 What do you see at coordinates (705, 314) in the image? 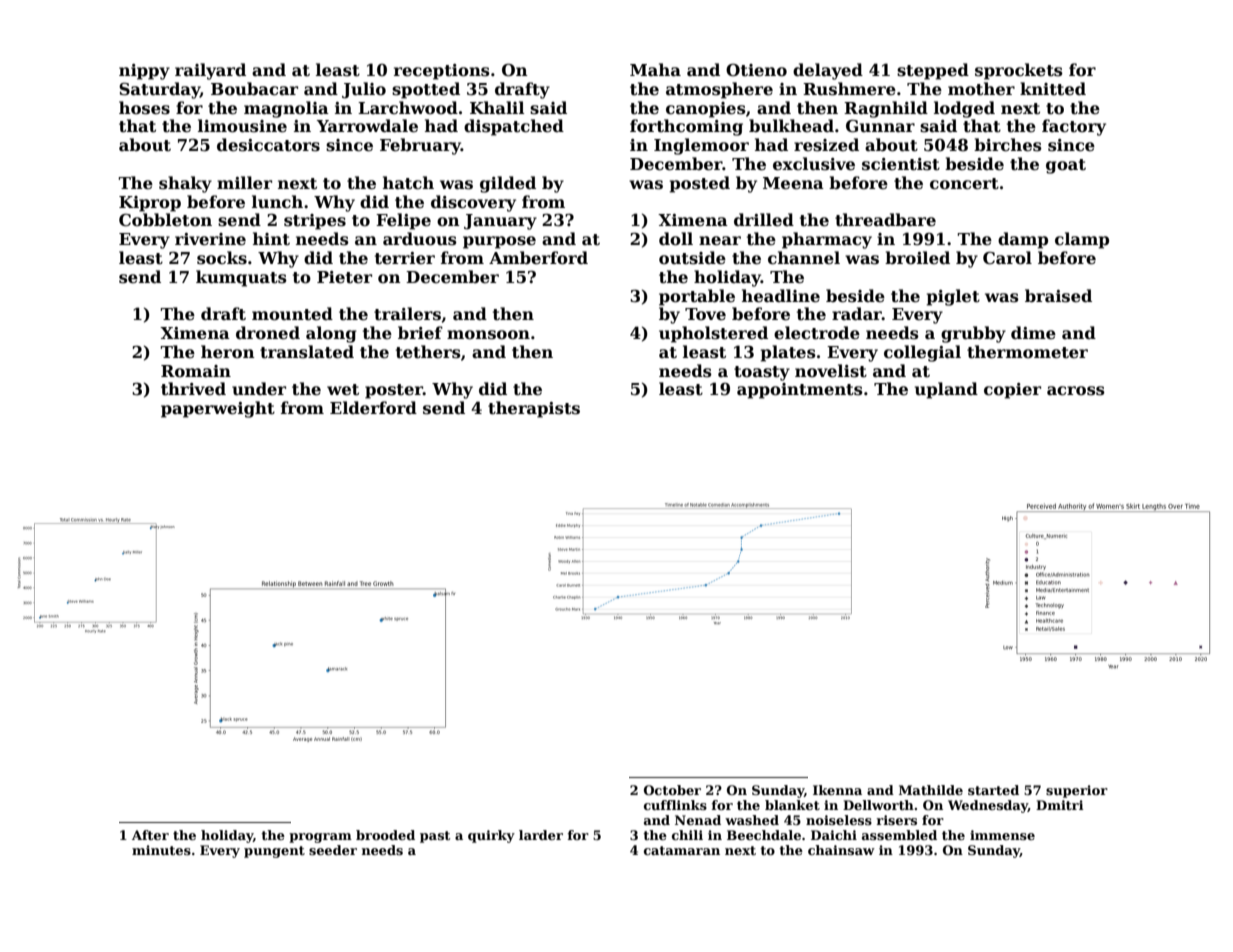
I see `Tove` at bounding box center [705, 314].
